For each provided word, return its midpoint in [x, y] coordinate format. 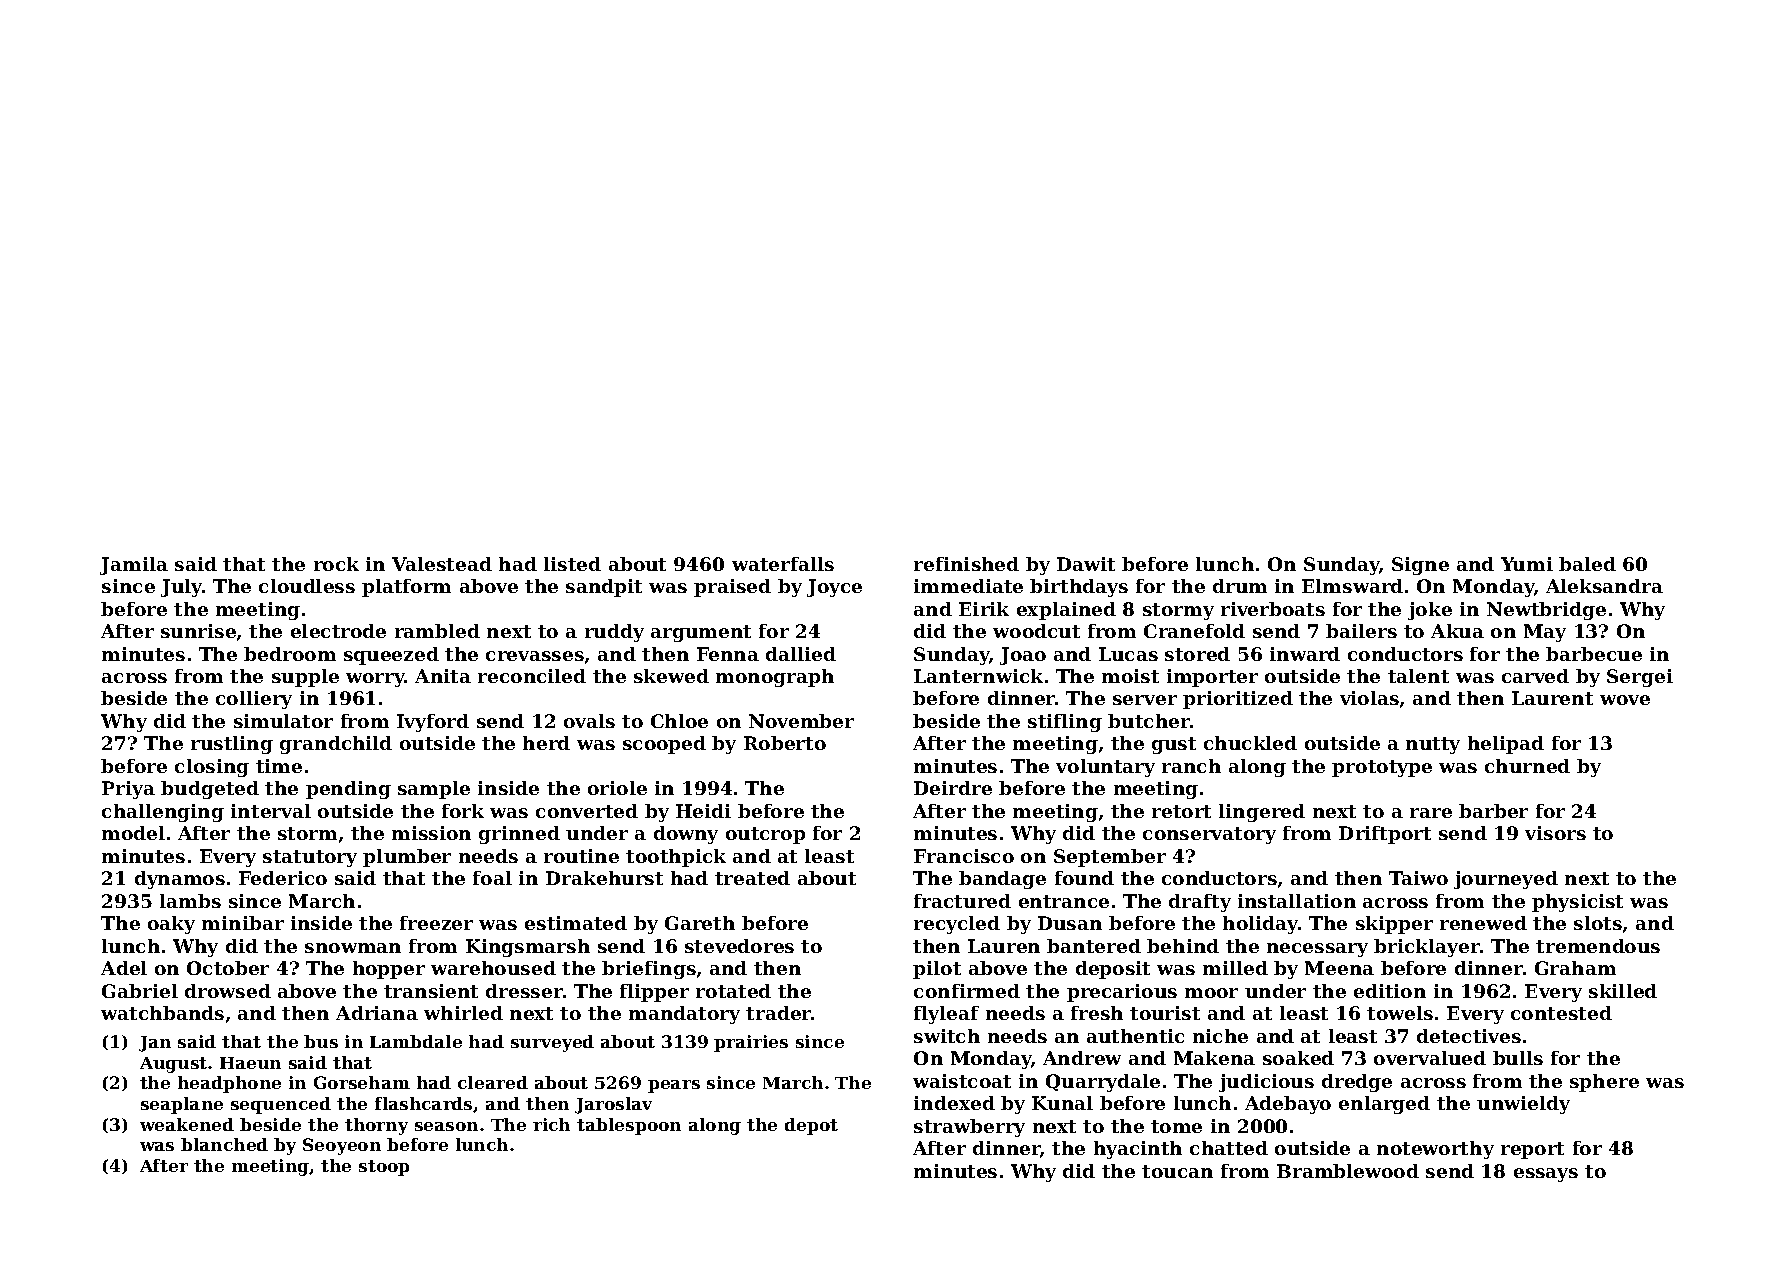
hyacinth [1138, 1150]
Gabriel [140, 991]
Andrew [1082, 1058]
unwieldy [1523, 1105]
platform [406, 588]
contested [1561, 1013]
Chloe [679, 721]
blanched [224, 1144]
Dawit [1086, 564]
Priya [128, 790]
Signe [1420, 566]
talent [1418, 676]
